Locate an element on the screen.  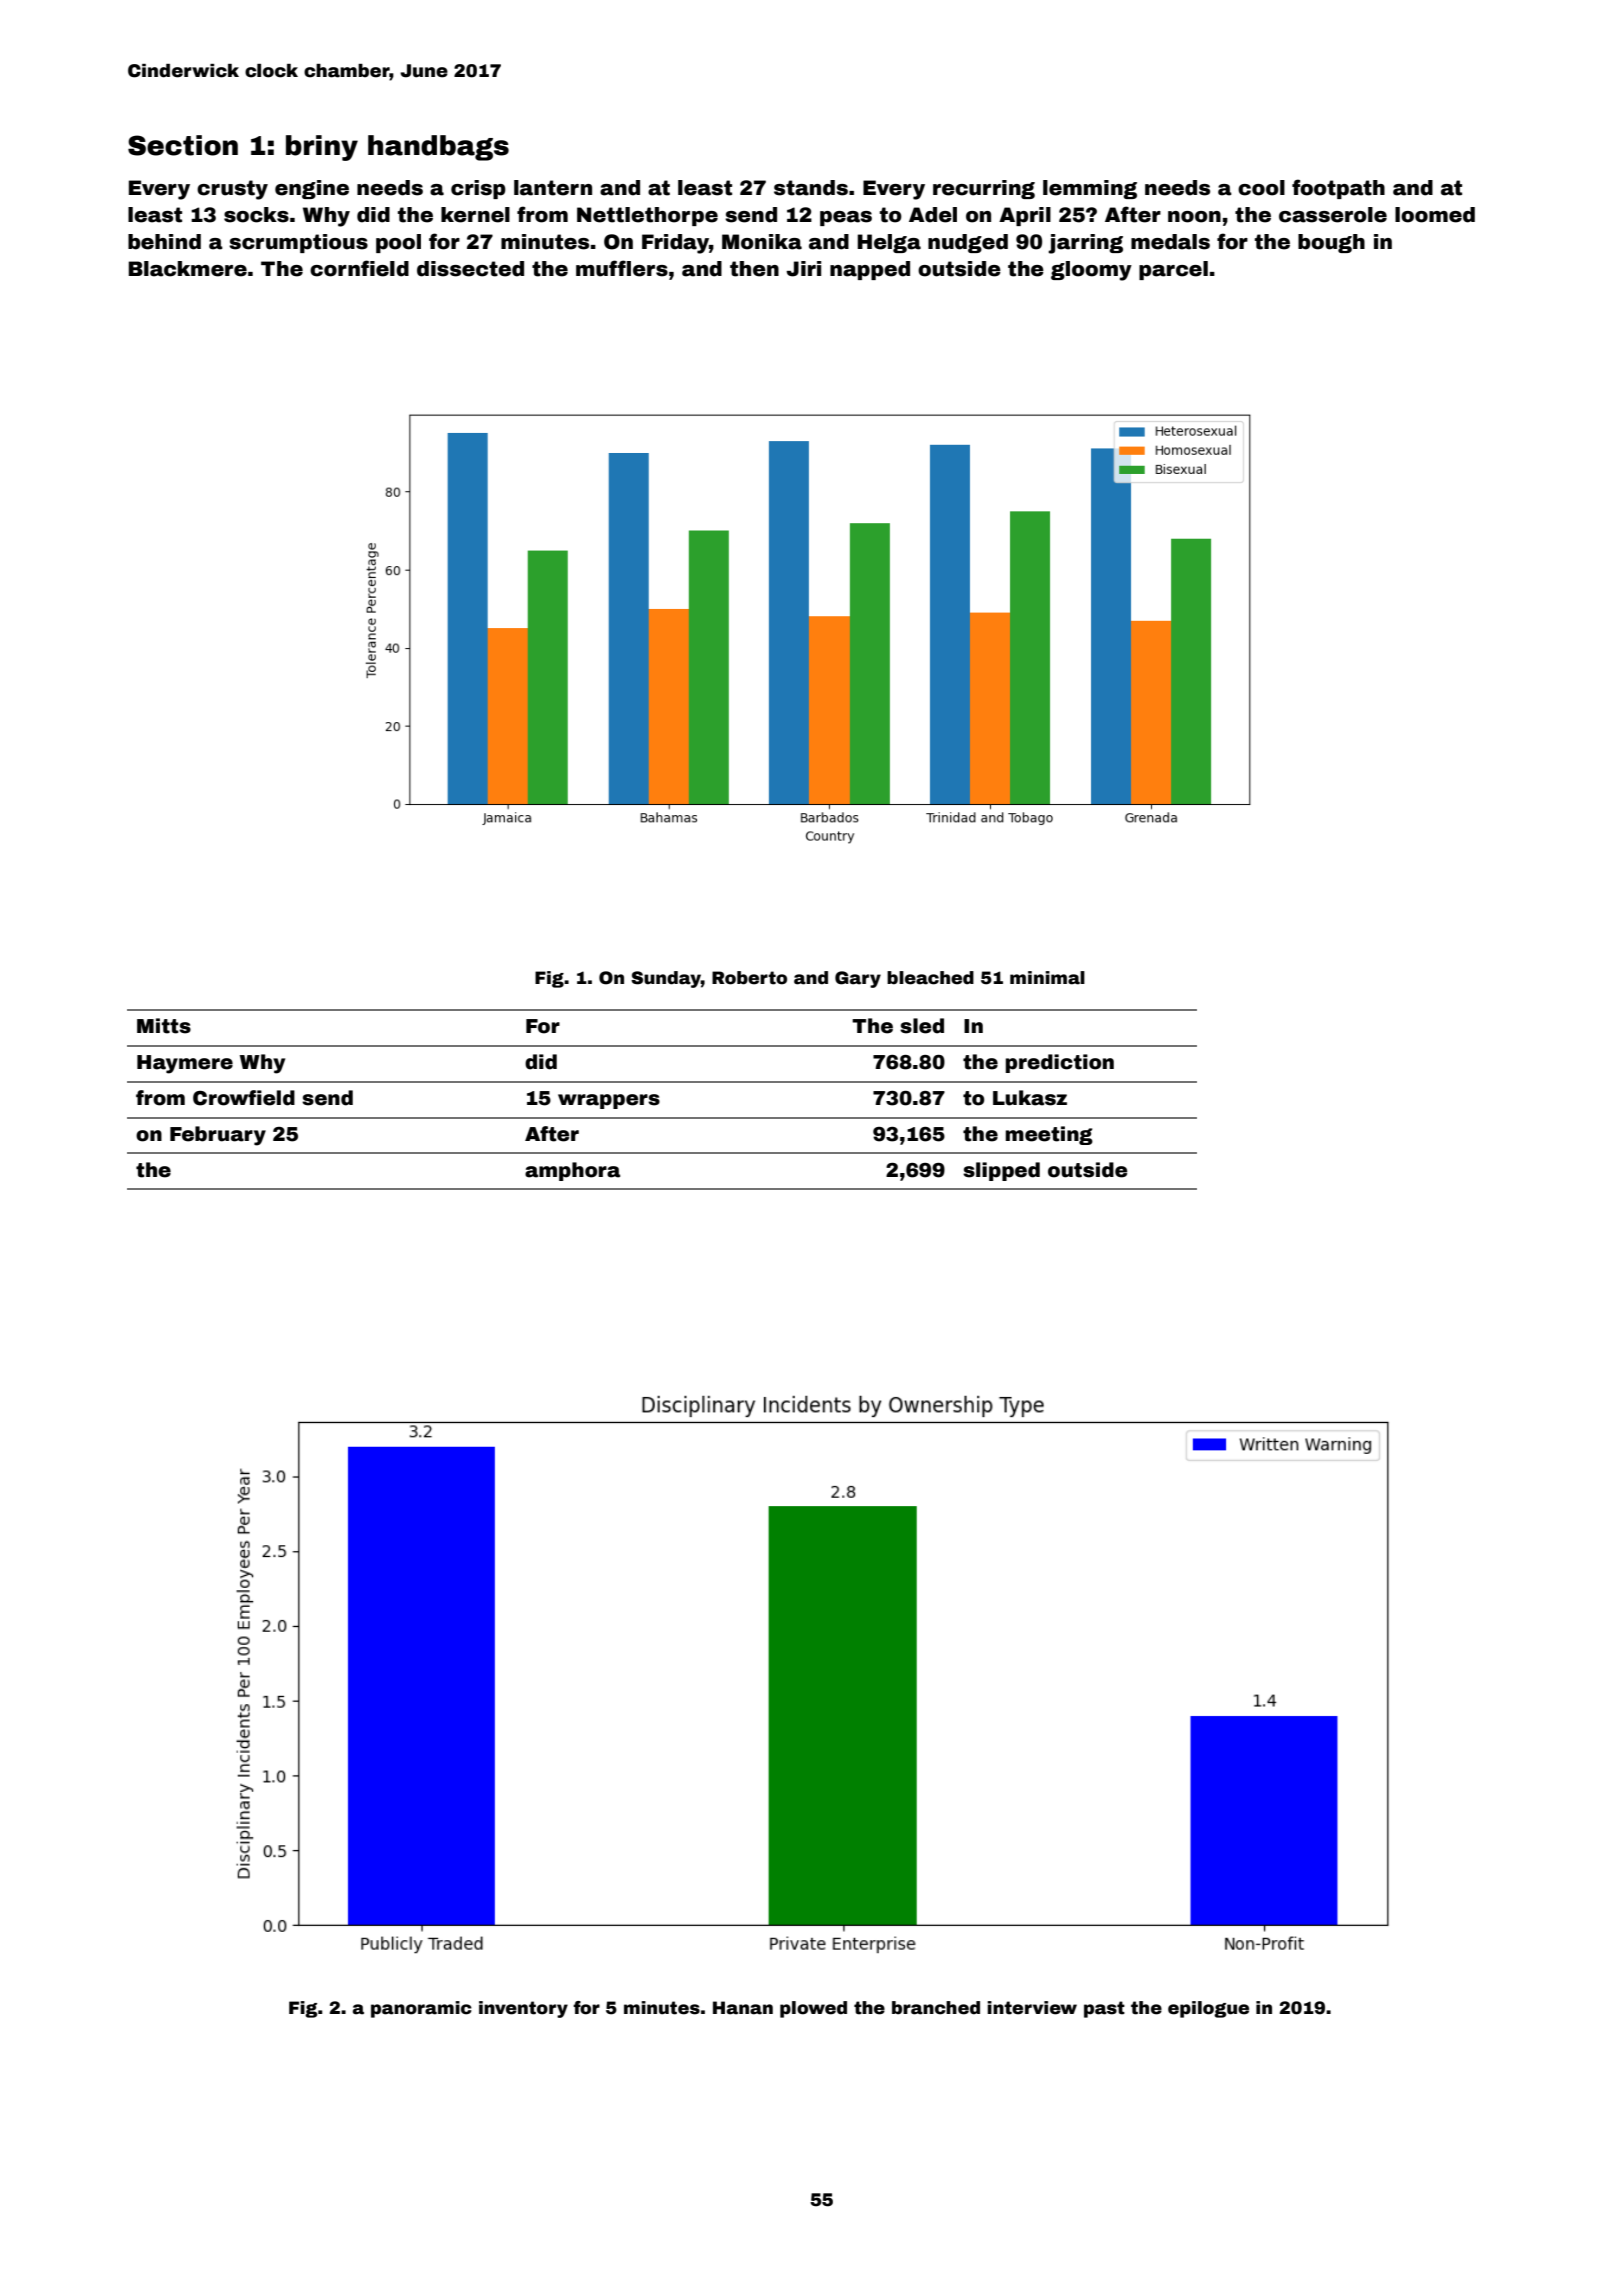
gloomy is located at coordinates (1091, 271).
